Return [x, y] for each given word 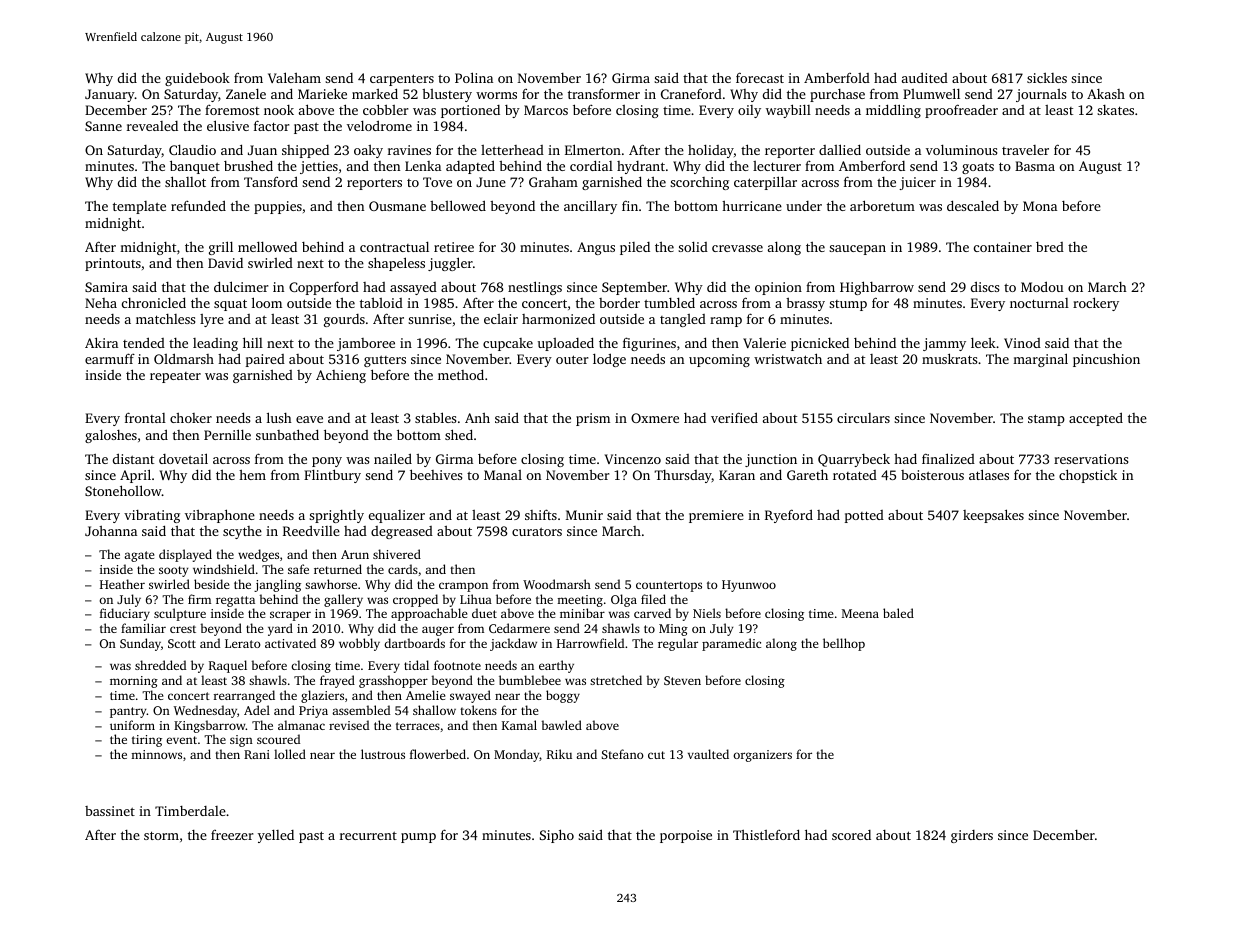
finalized [948, 458]
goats [978, 168]
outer [572, 359]
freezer [232, 835]
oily [749, 111]
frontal [145, 417]
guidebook [197, 79]
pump [418, 838]
